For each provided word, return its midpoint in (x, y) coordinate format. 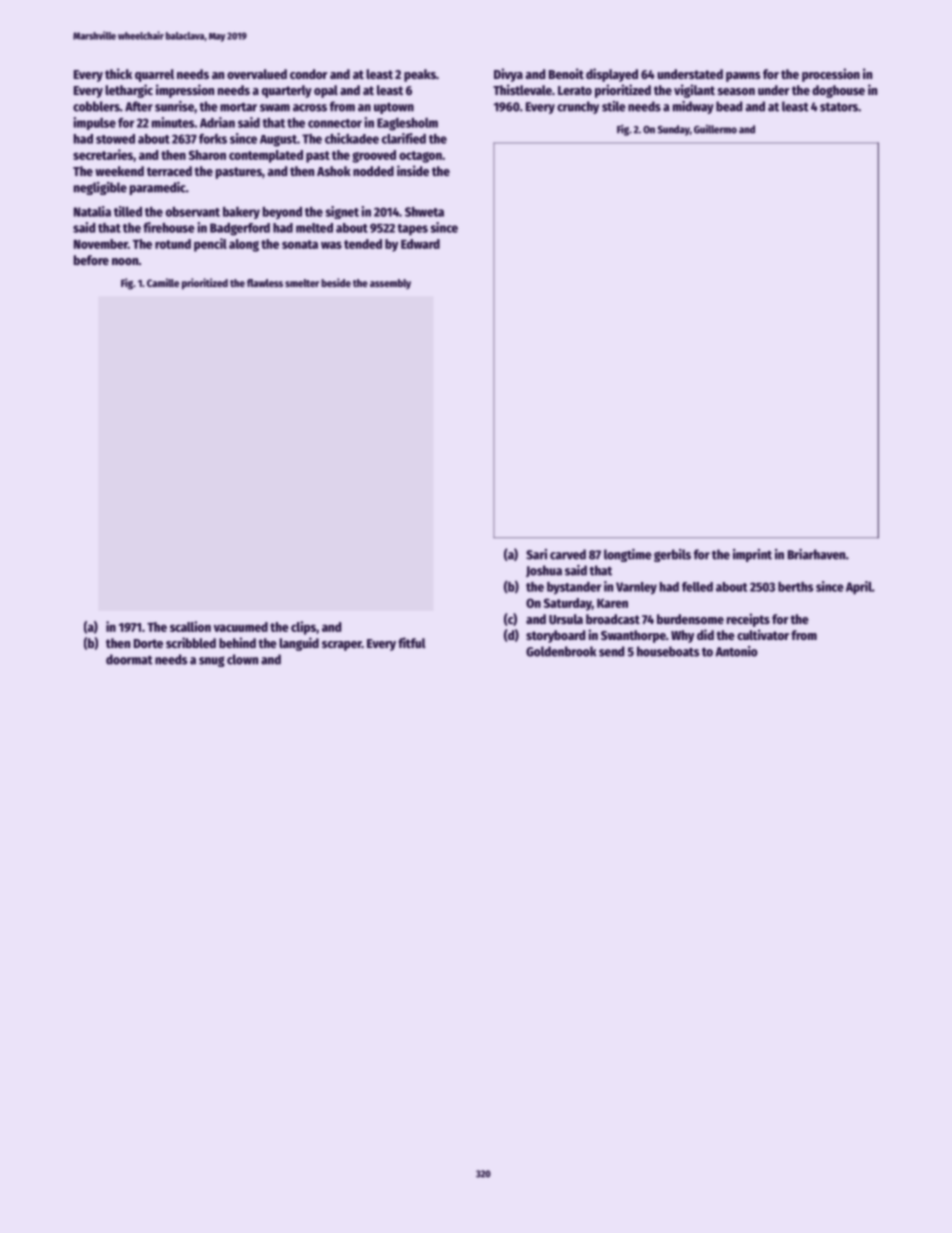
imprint (752, 555)
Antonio (736, 651)
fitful (412, 642)
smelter (302, 283)
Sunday (674, 130)
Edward (420, 244)
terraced (169, 171)
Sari (536, 554)
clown (242, 659)
